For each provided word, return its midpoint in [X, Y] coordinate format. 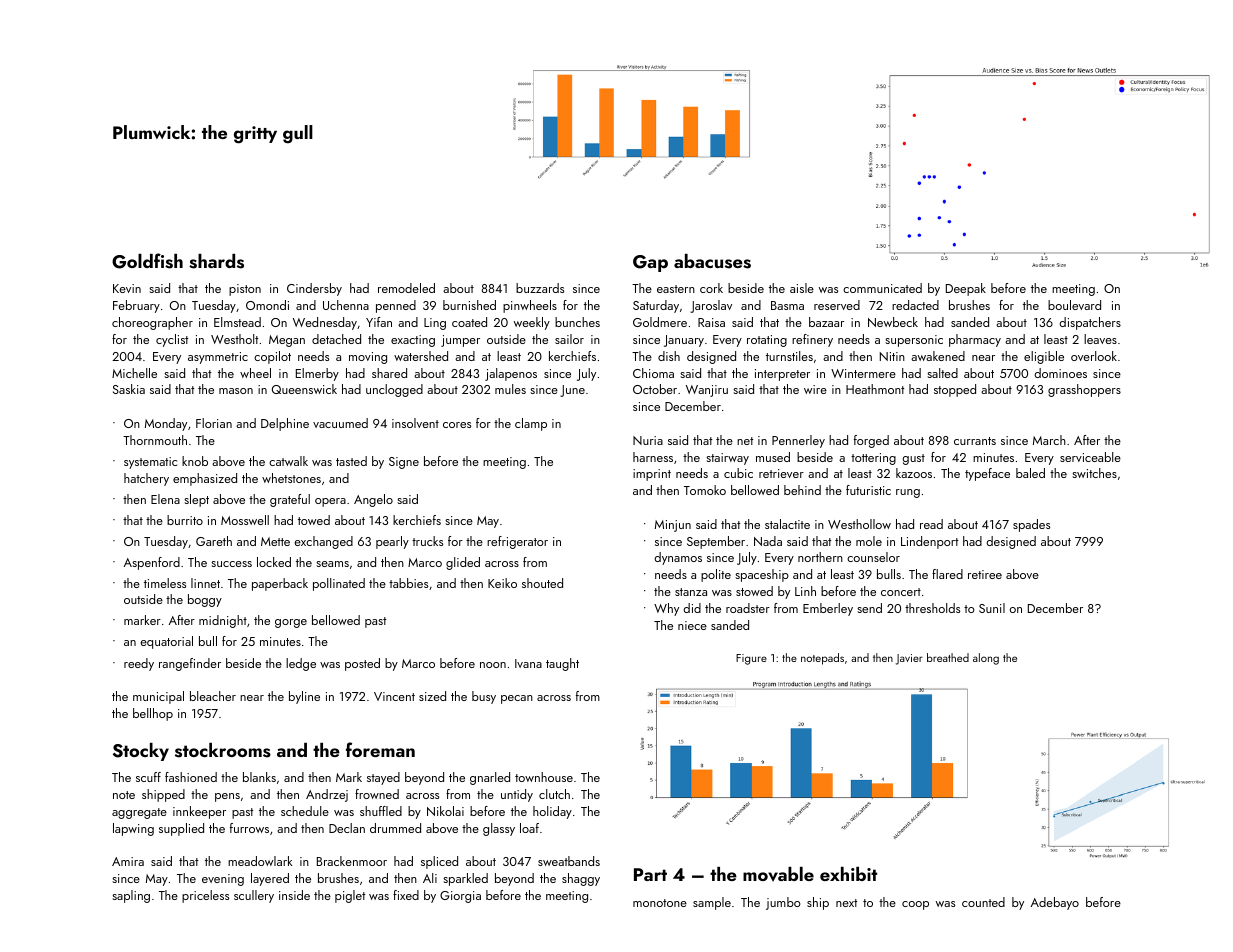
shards [216, 261]
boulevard [1074, 305]
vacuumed [340, 423]
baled [1030, 473]
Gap [650, 263]
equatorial [166, 642]
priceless [205, 896]
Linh [805, 591]
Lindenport [930, 542]
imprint [652, 475]
